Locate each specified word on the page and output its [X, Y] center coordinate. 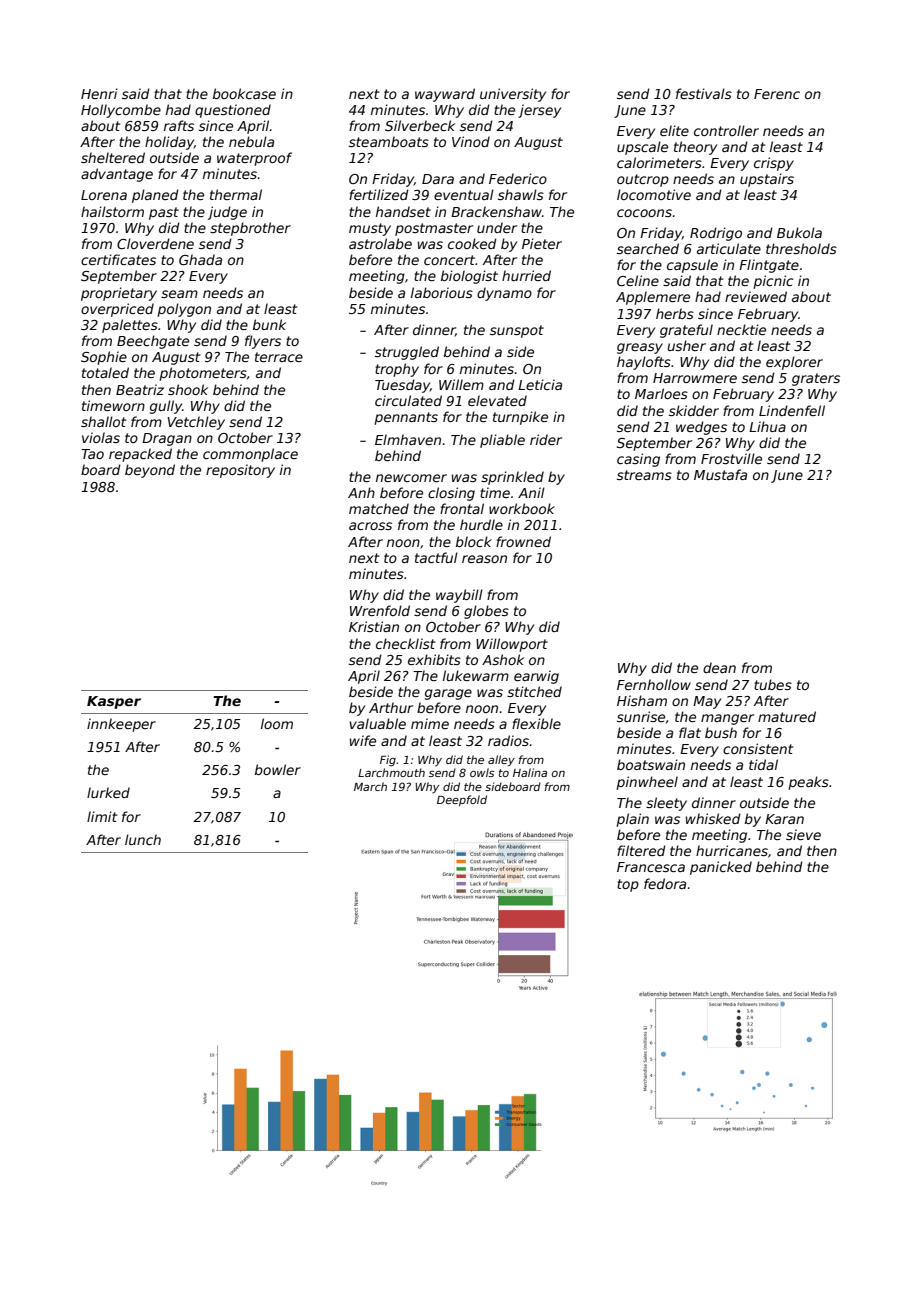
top [628, 885]
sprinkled [512, 478]
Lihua [767, 426]
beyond [150, 471]
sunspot [517, 331]
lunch [143, 839]
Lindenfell [792, 410]
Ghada [200, 259]
